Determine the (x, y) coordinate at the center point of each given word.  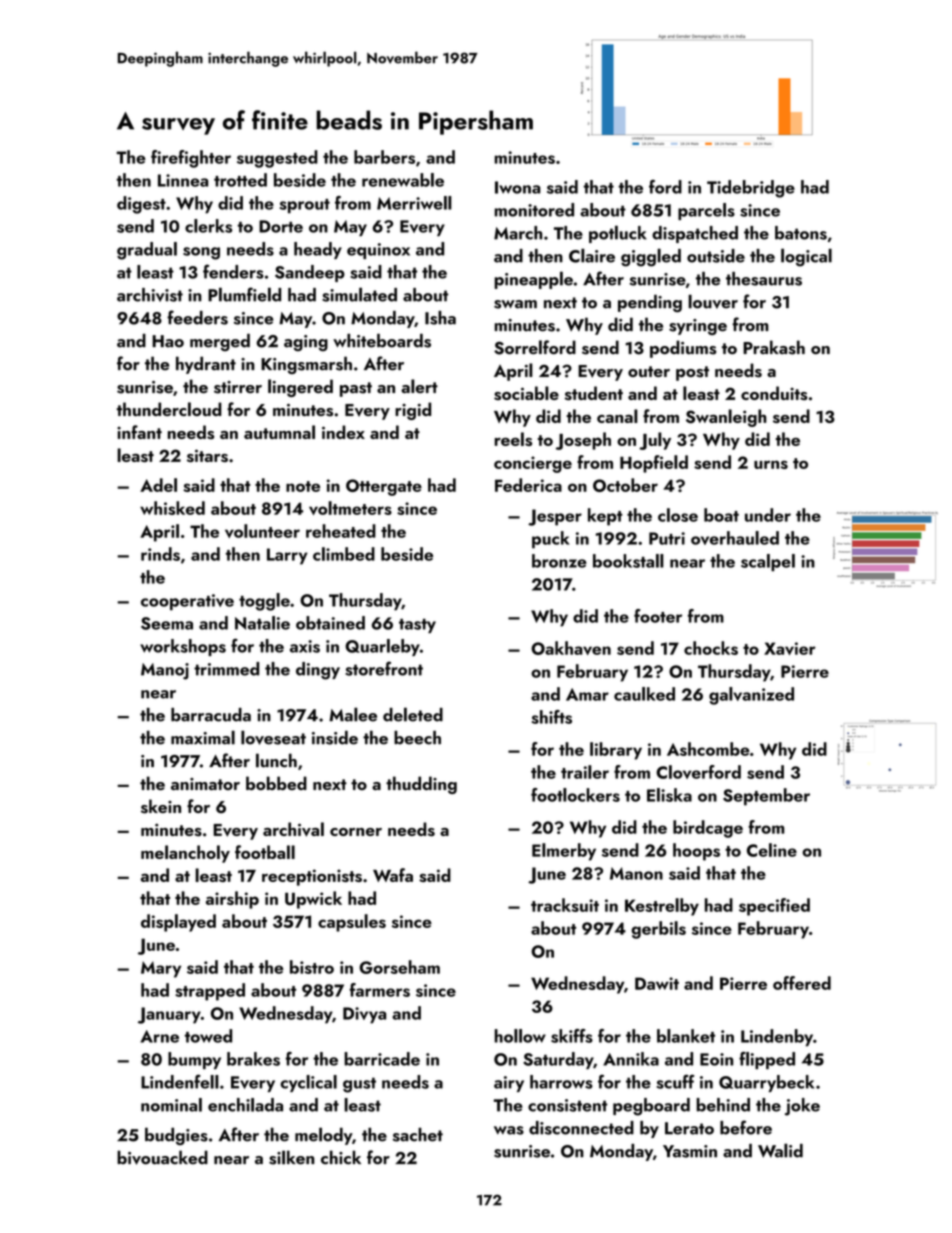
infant (139, 432)
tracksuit (565, 905)
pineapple (533, 280)
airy (509, 1084)
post (692, 373)
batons (801, 233)
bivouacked (162, 1157)
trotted (240, 180)
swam (515, 304)
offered (802, 983)
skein (161, 806)
